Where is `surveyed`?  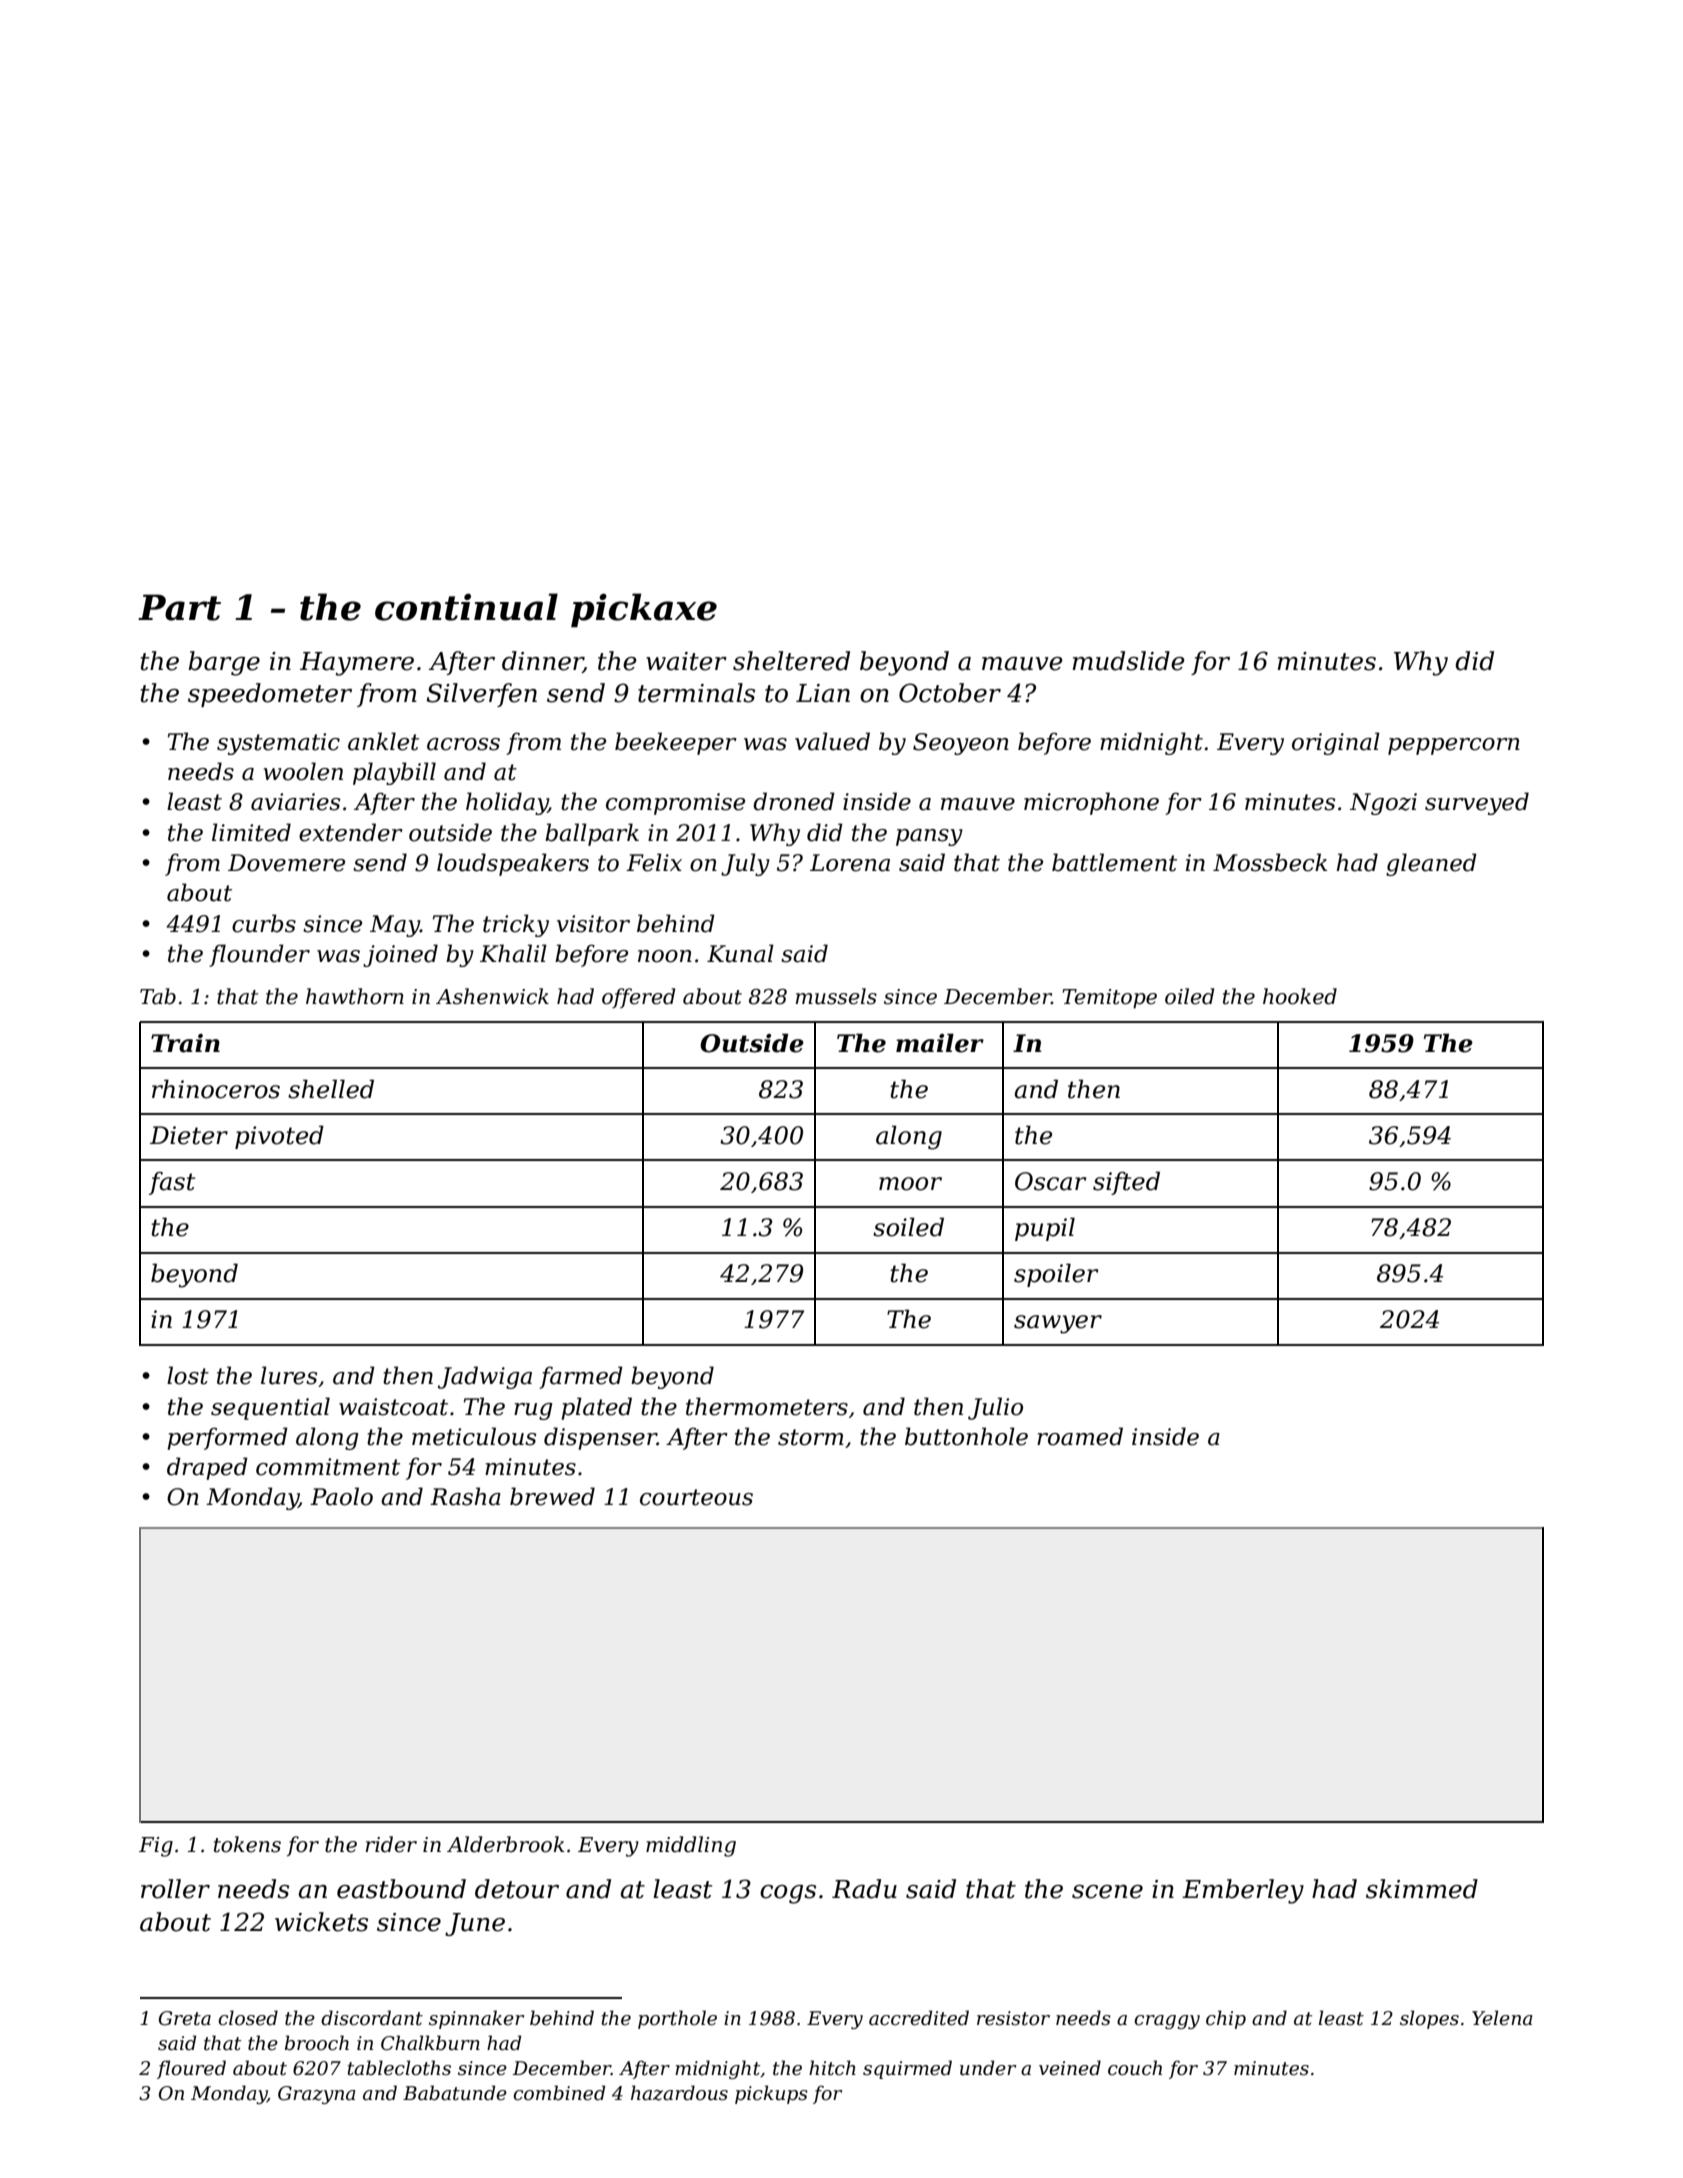
surveyed is located at coordinates (1477, 803).
